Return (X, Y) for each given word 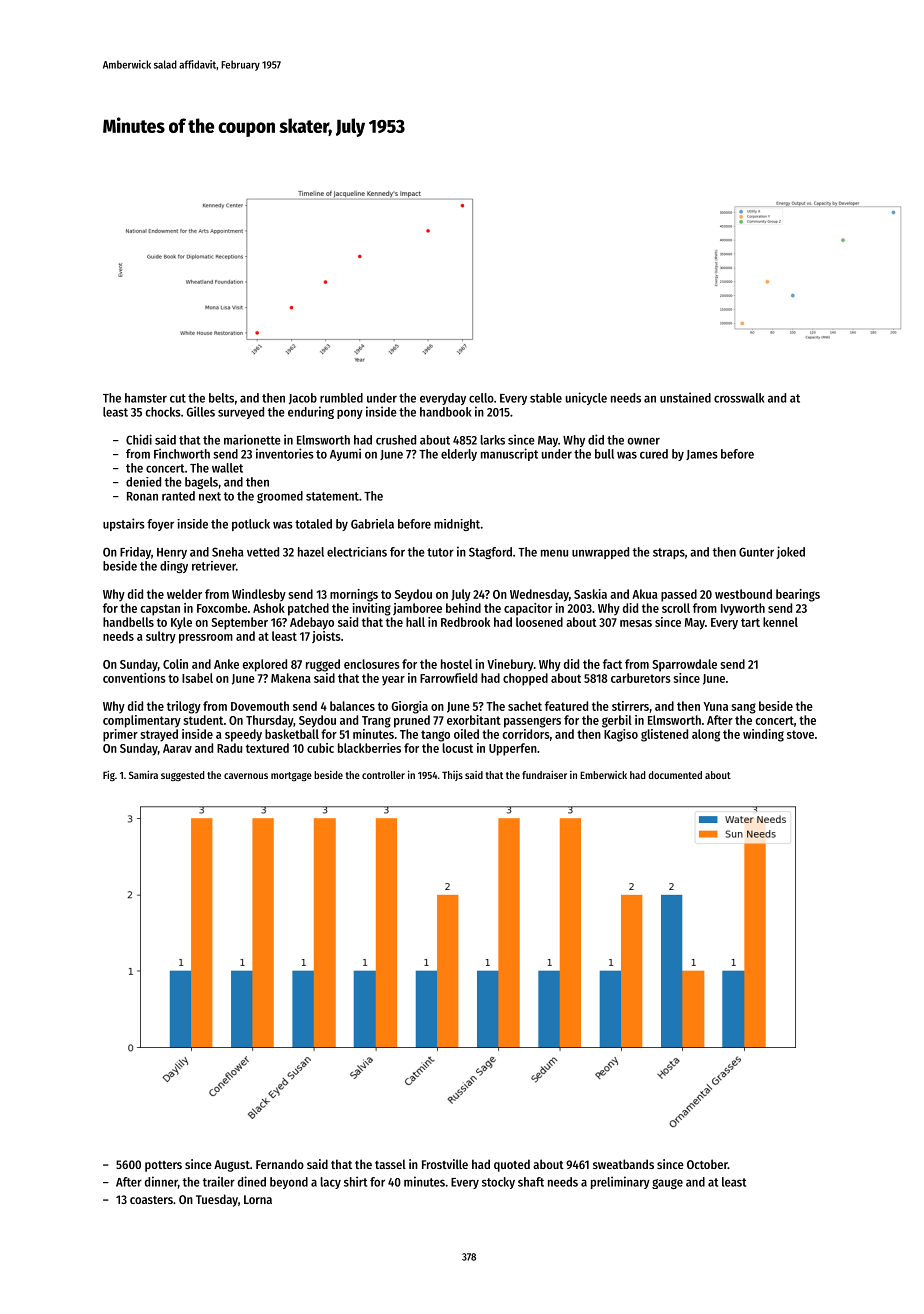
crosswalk (739, 398)
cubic (320, 748)
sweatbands (623, 1164)
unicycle (586, 398)
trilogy (184, 707)
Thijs (452, 776)
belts (221, 398)
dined (252, 1181)
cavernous (246, 776)
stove (800, 734)
